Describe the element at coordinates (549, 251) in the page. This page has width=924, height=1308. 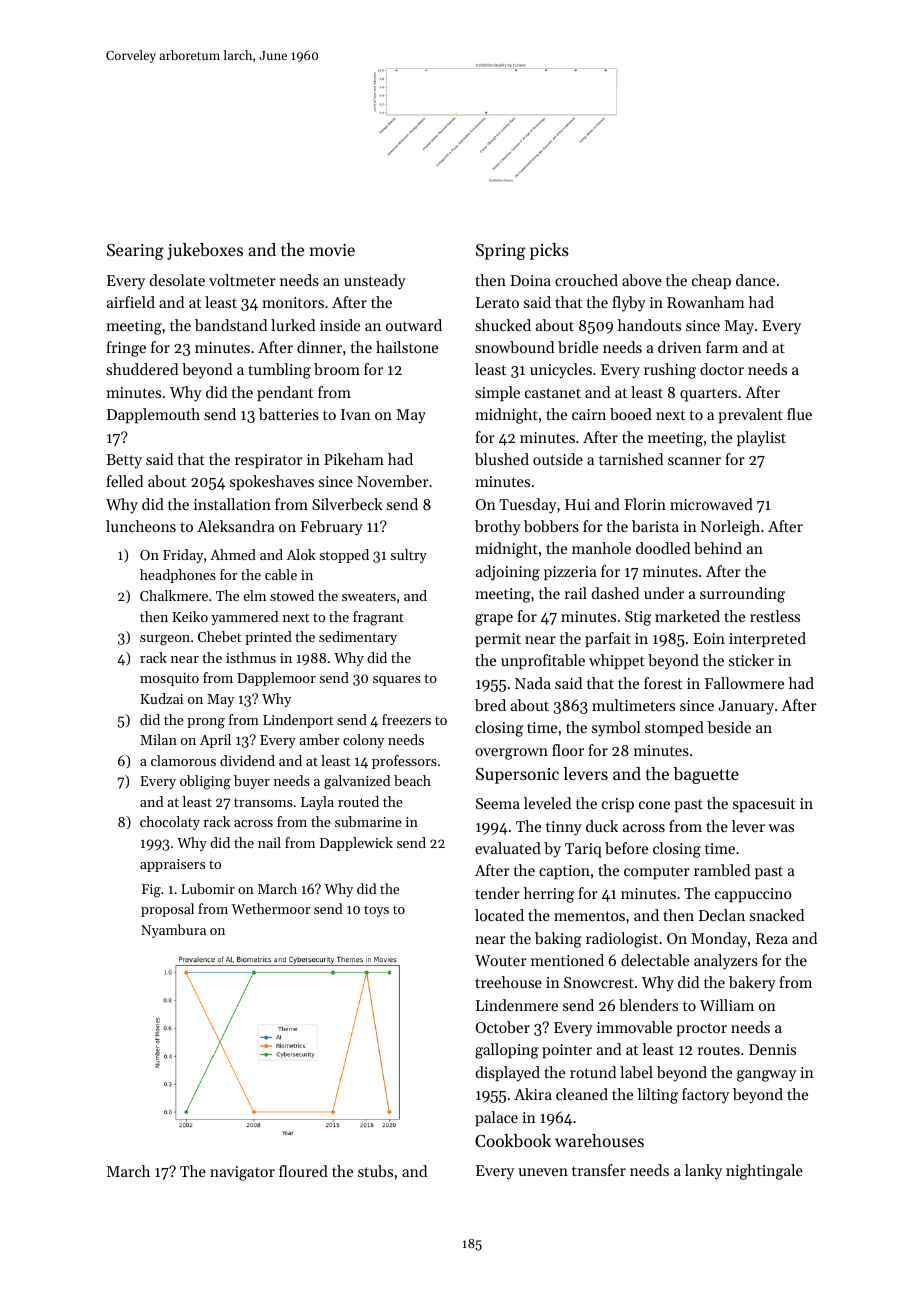
I see `picks` at that location.
